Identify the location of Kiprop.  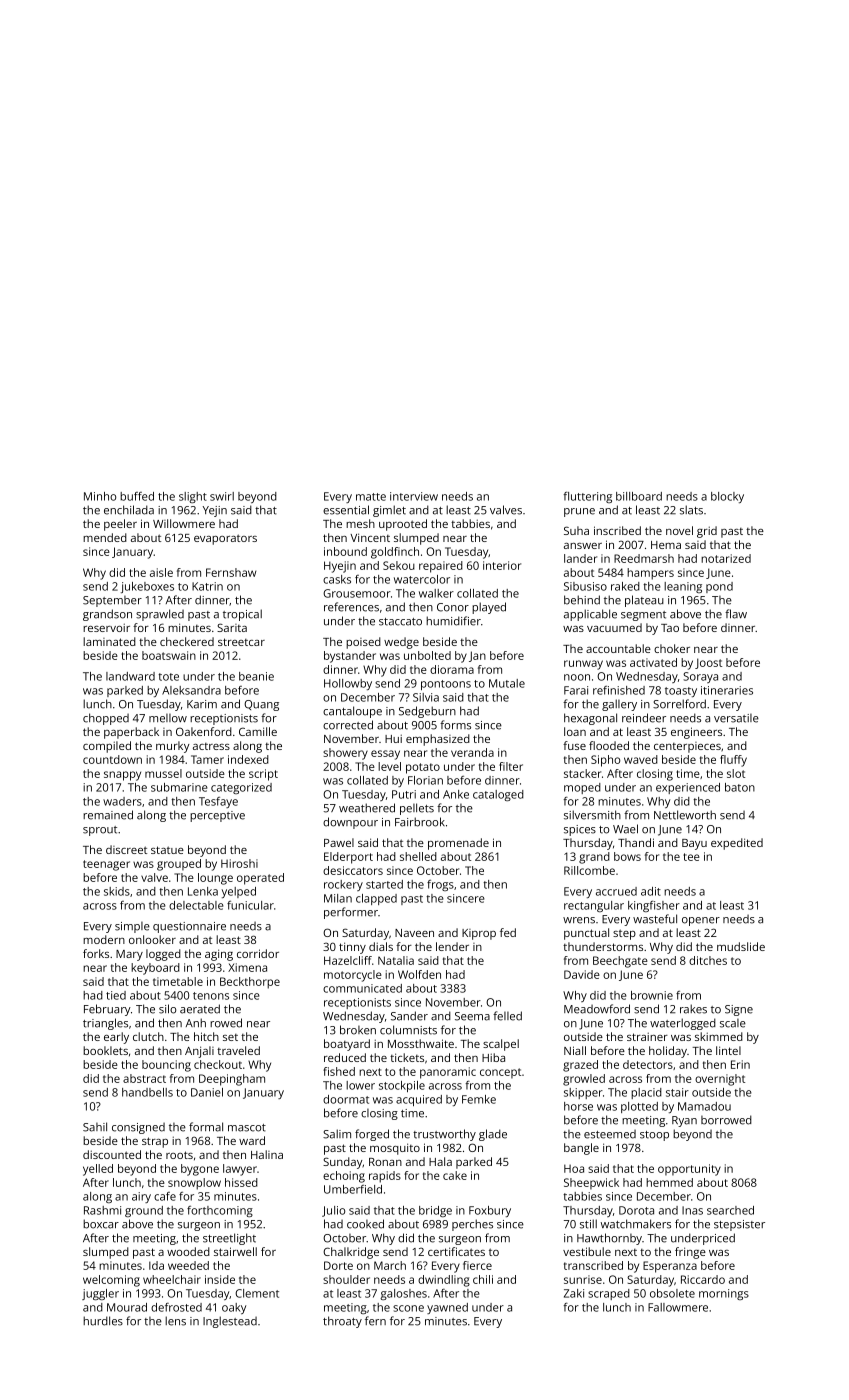
(479, 934).
